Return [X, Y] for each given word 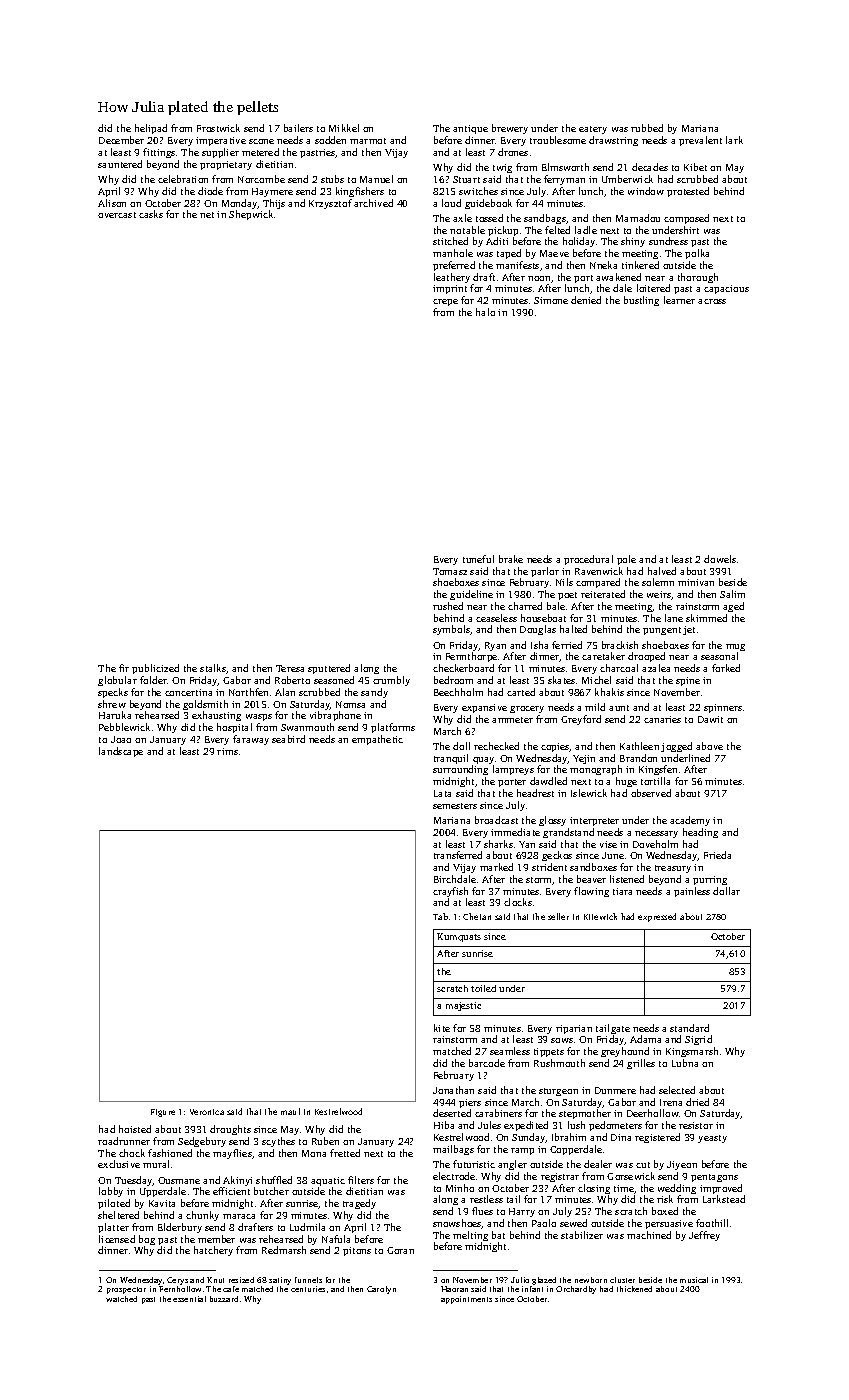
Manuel [376, 179]
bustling [641, 301]
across [712, 301]
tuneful [478, 559]
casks [151, 214]
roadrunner [124, 1141]
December [121, 140]
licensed [117, 1239]
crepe [445, 302]
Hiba [444, 1125]
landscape [121, 752]
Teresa [290, 668]
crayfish [450, 892]
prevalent [700, 141]
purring [710, 880]
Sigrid [698, 1040]
